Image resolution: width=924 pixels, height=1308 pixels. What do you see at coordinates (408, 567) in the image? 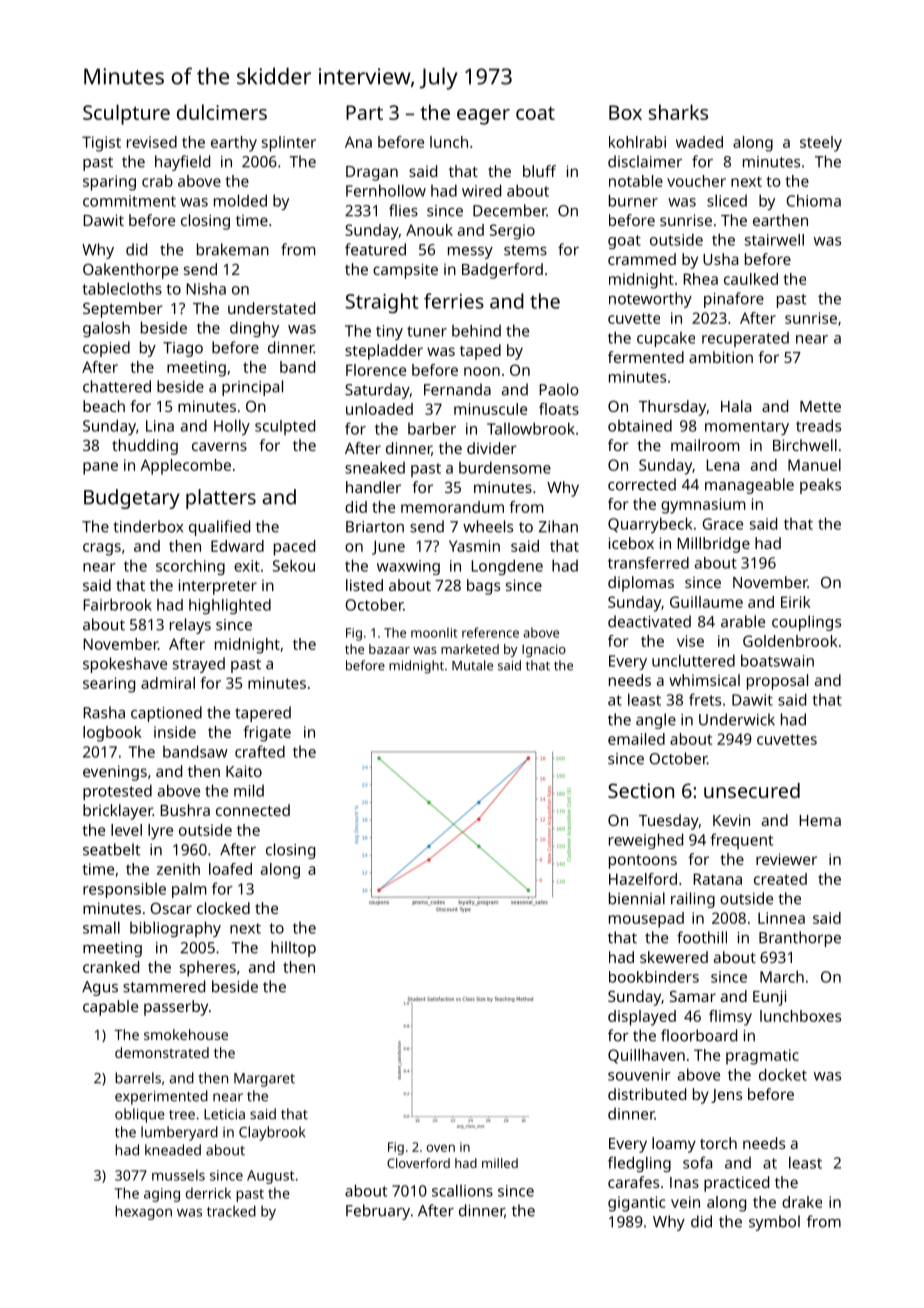
I see `waxwing` at bounding box center [408, 567].
